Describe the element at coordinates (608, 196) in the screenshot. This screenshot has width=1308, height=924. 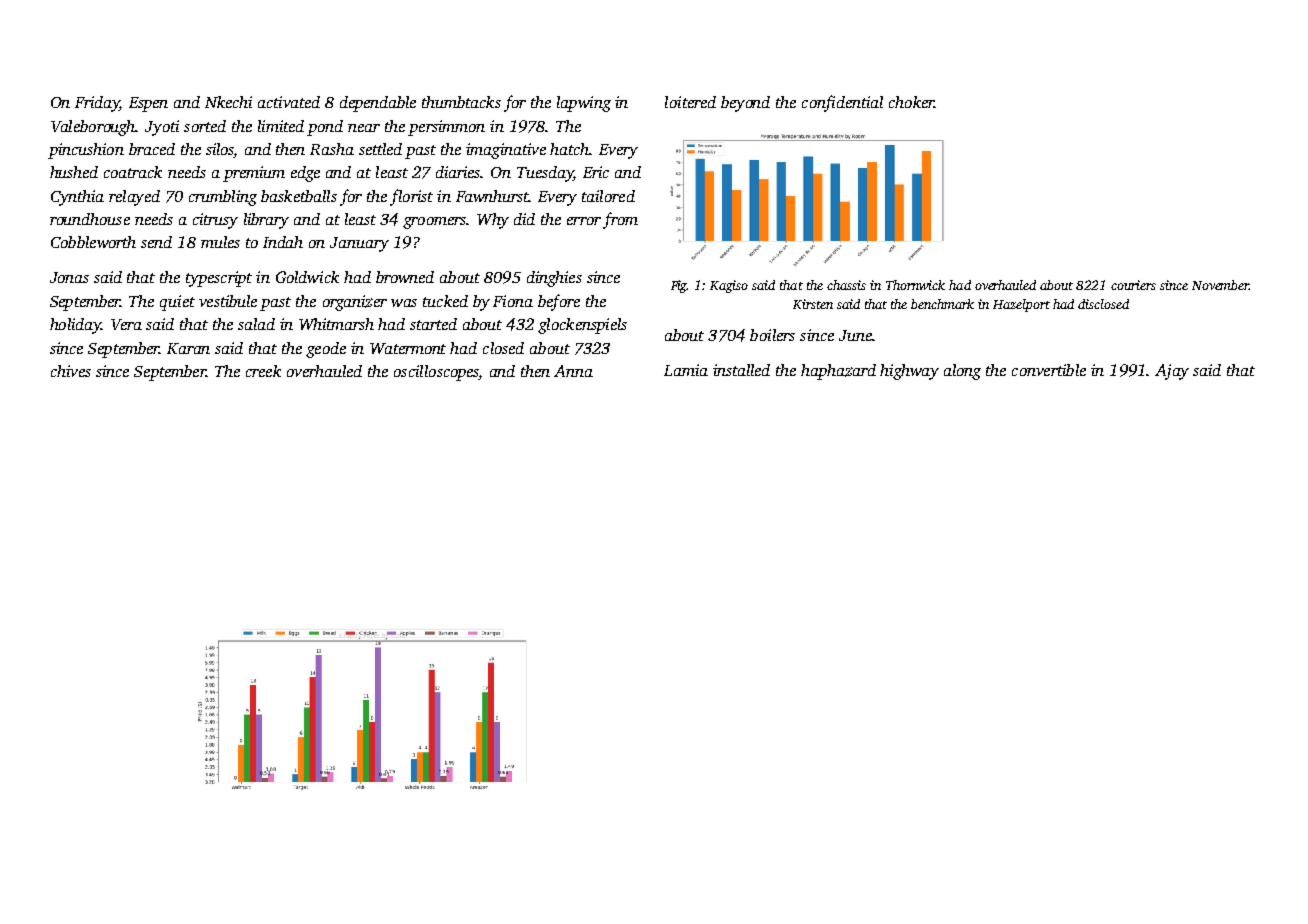
I see `tailored` at that location.
